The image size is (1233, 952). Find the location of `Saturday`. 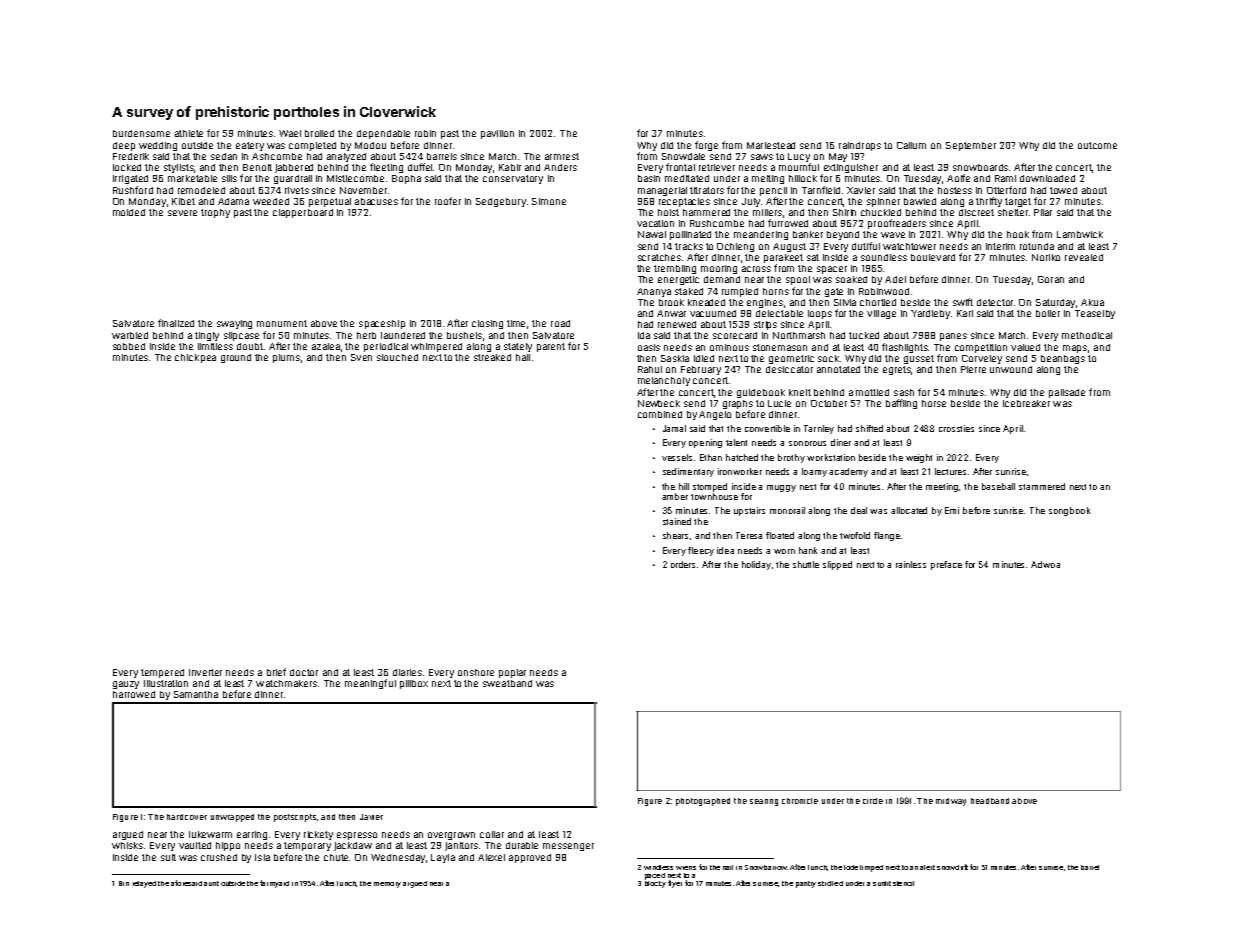

Saturday is located at coordinates (1055, 303).
